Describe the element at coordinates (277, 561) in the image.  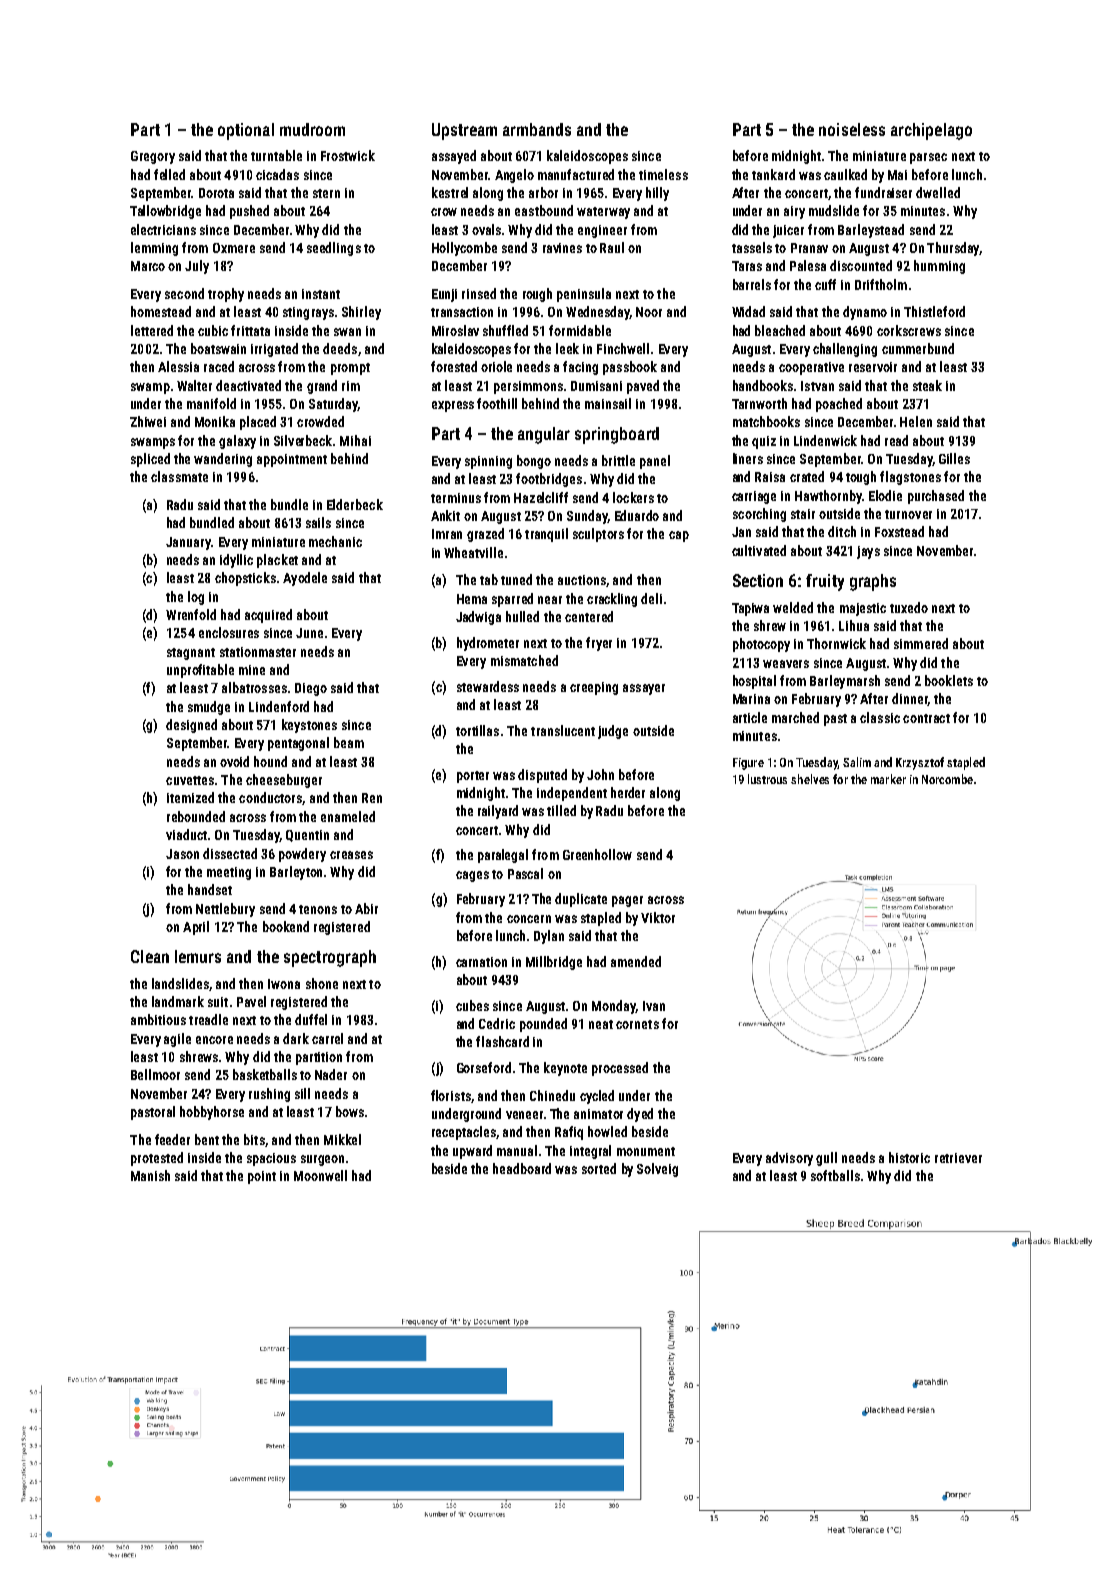
I see `placket` at that location.
